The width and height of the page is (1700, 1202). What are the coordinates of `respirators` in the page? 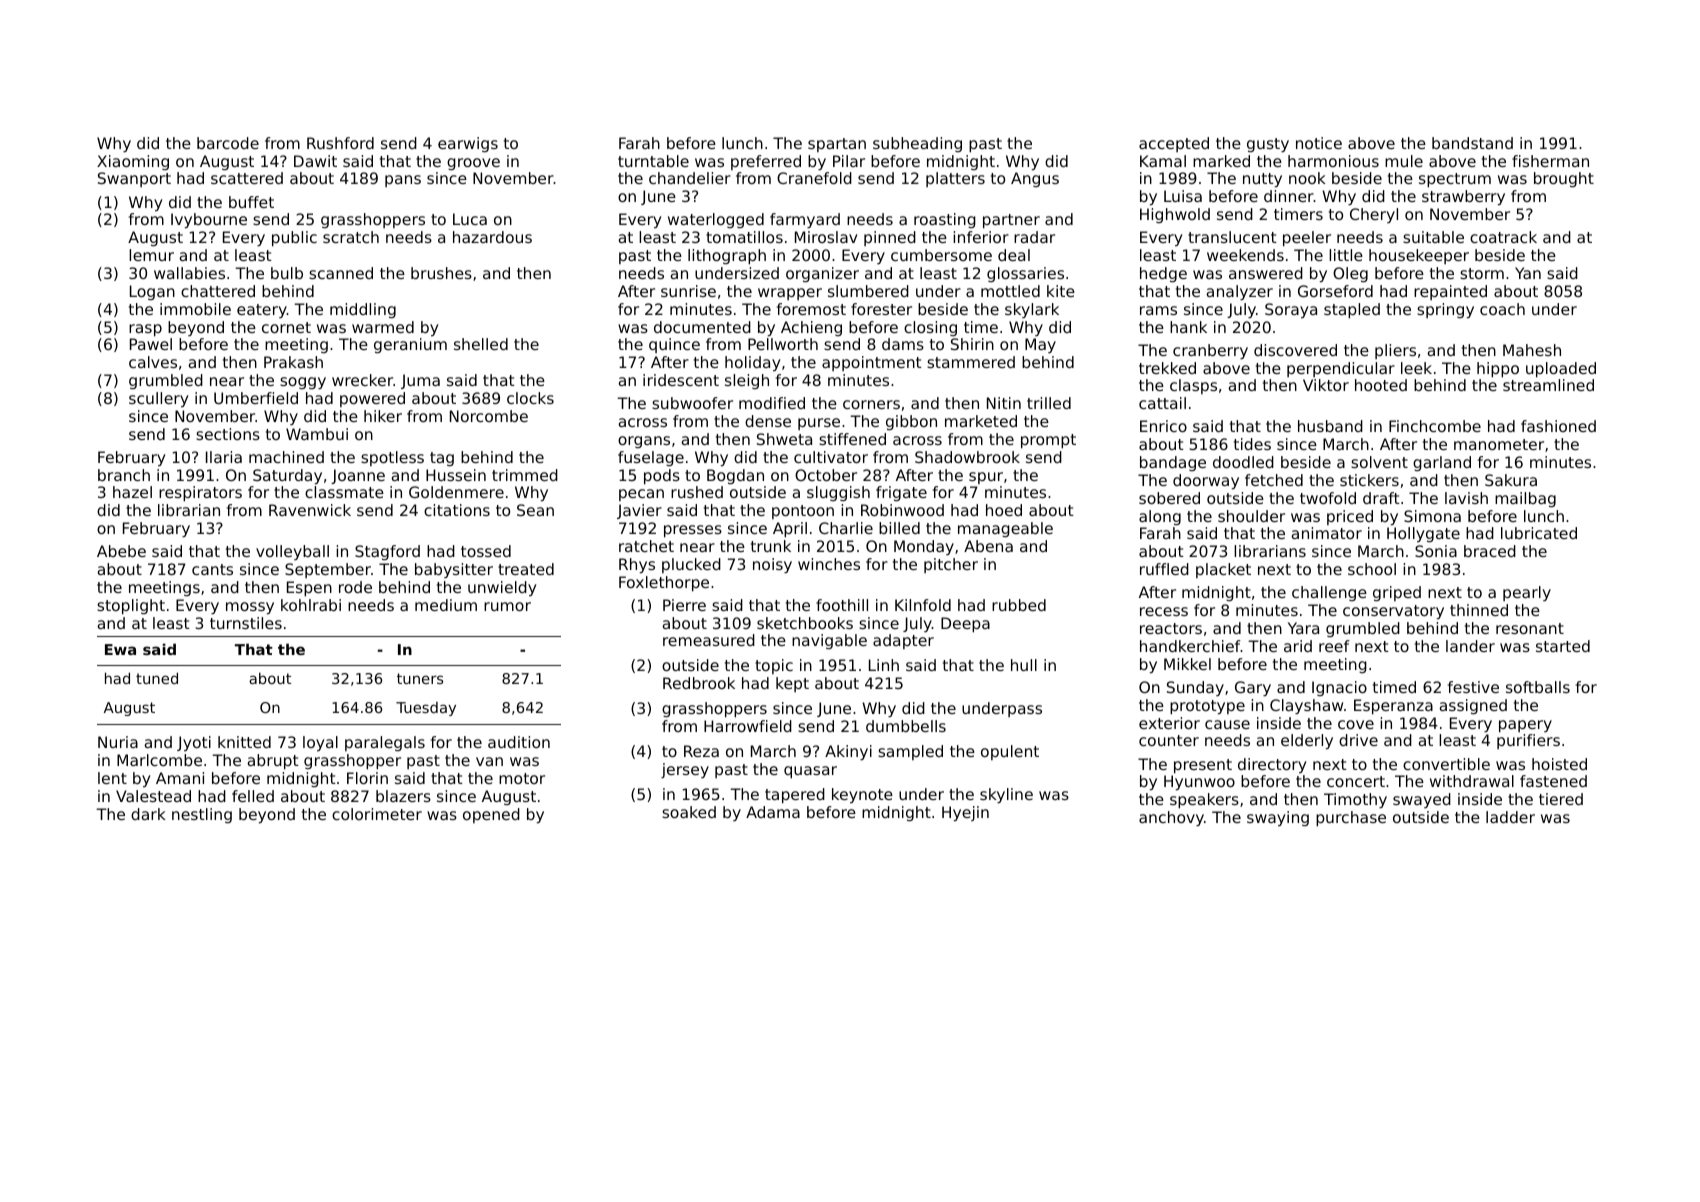 It's located at (200, 494).
